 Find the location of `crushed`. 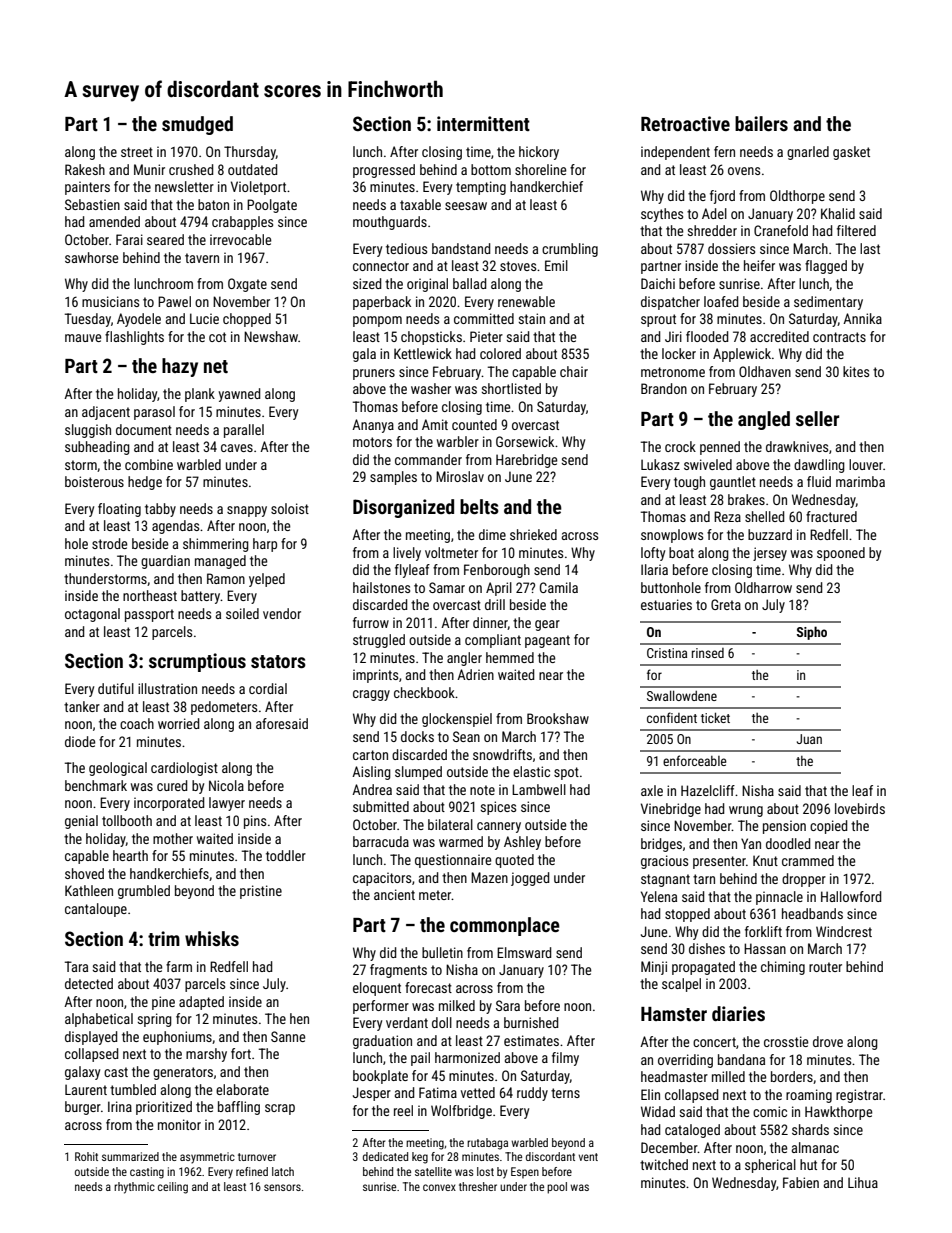

crushed is located at coordinates (191, 169).
